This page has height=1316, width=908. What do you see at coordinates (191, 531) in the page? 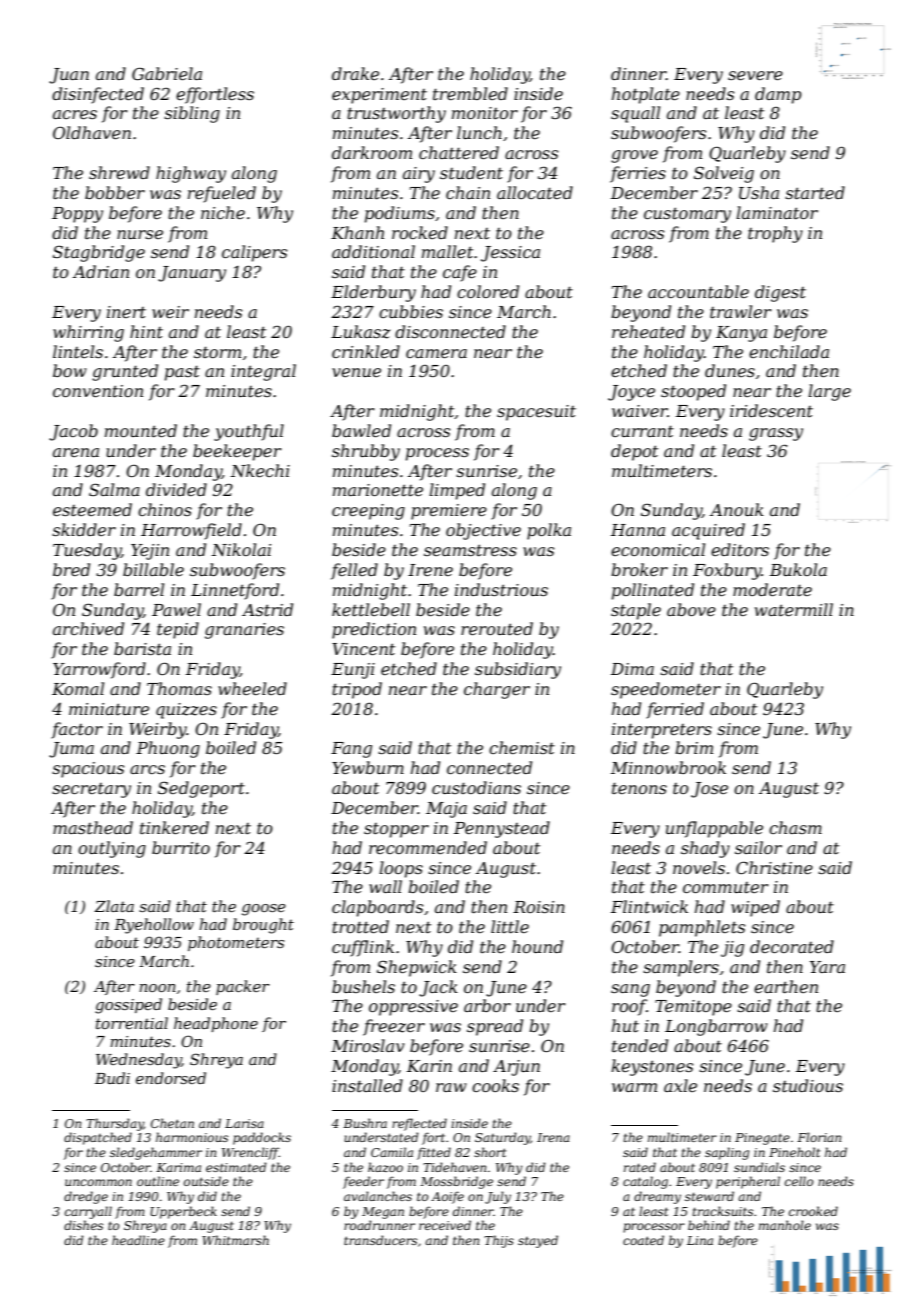
I see `Harrowfield` at bounding box center [191, 531].
